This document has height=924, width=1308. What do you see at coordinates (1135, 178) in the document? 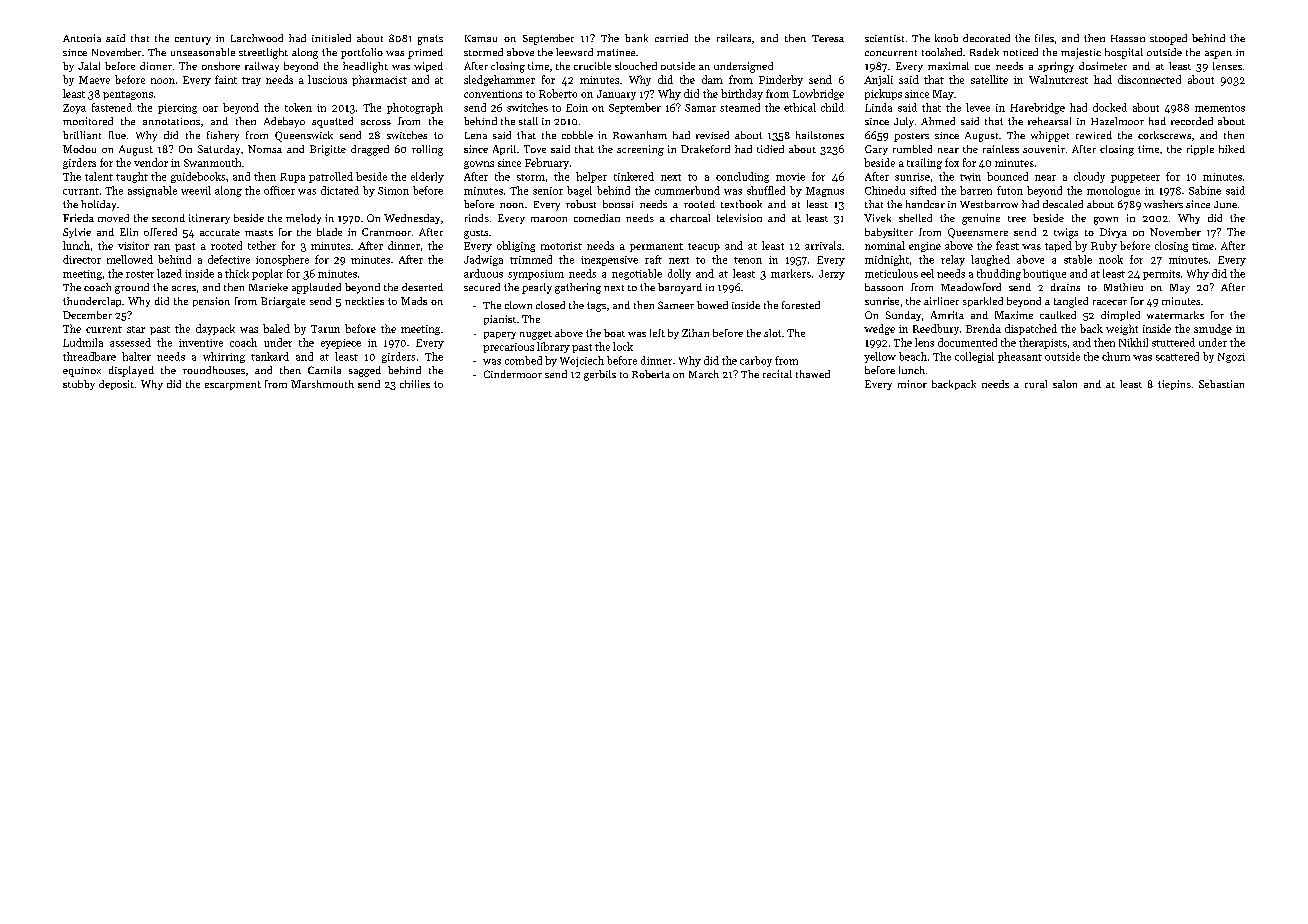
I see `puppeteer` at bounding box center [1135, 178].
